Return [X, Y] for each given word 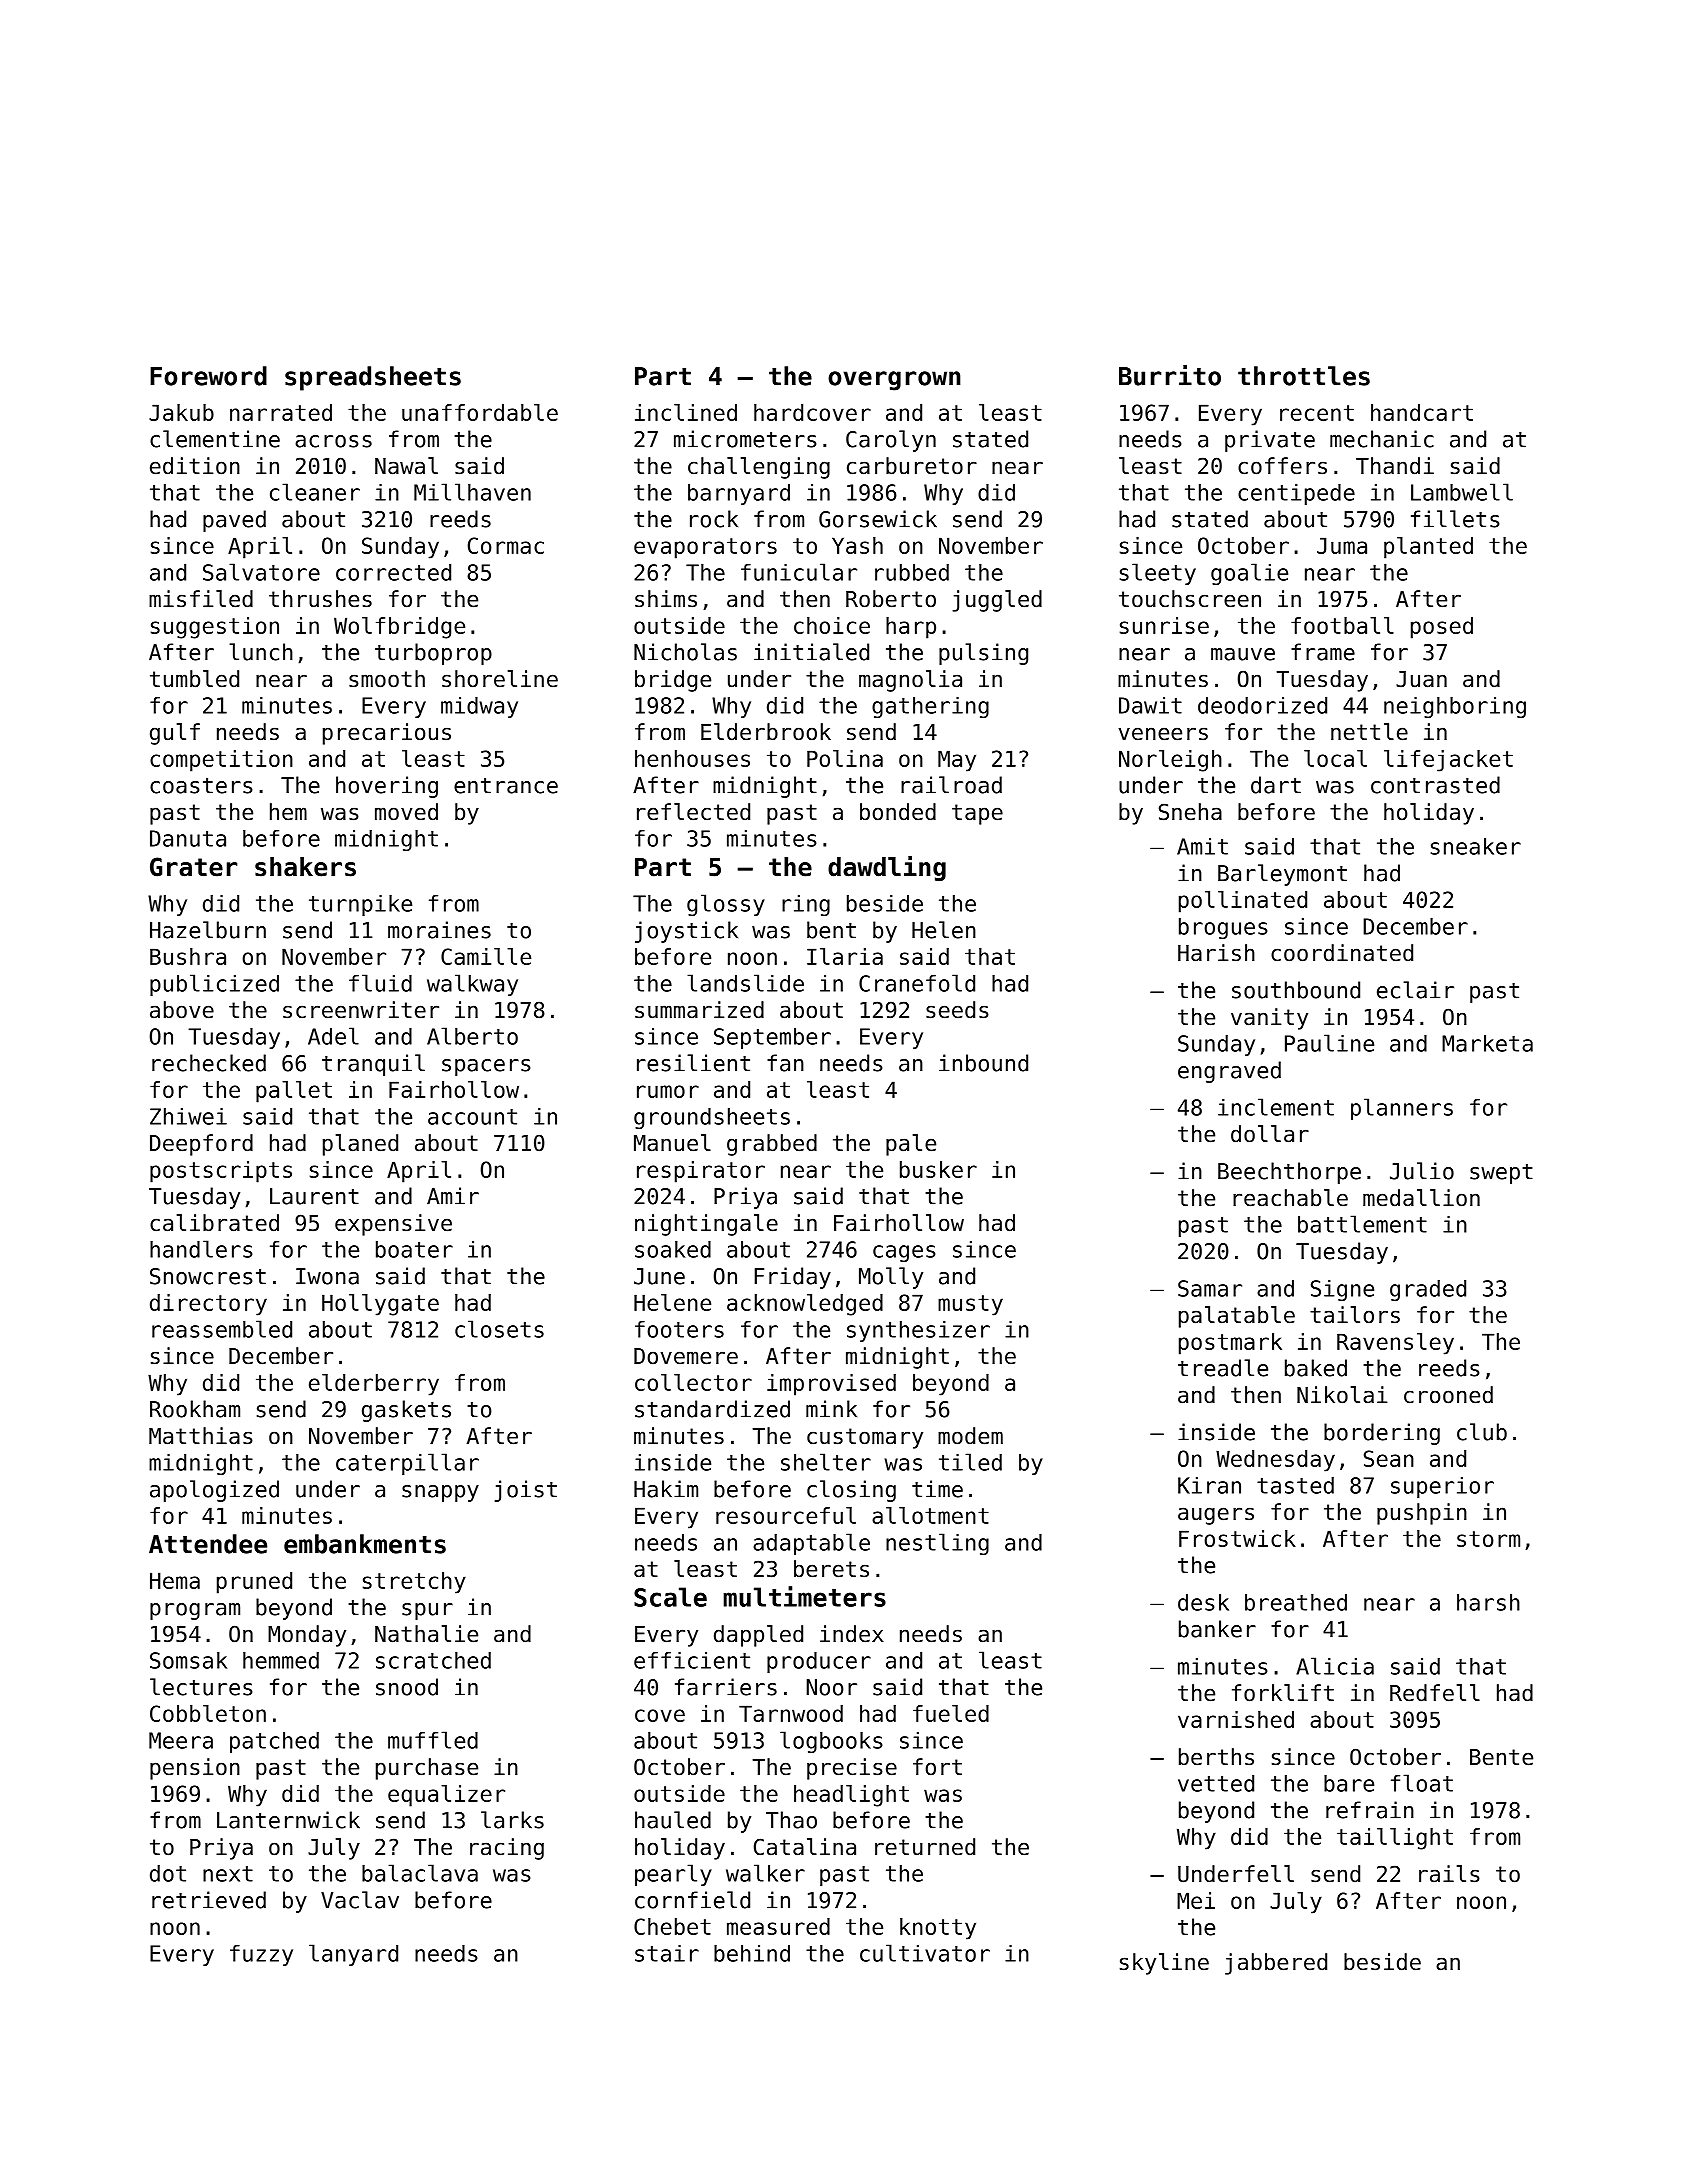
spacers [486, 1067]
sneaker [1476, 846]
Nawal [406, 466]
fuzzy [261, 1955]
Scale [670, 1597]
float [1422, 1783]
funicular [799, 572]
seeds [957, 1010]
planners [1402, 1109]
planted [1428, 548]
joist [526, 1491]
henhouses [692, 758]
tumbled [194, 679]
